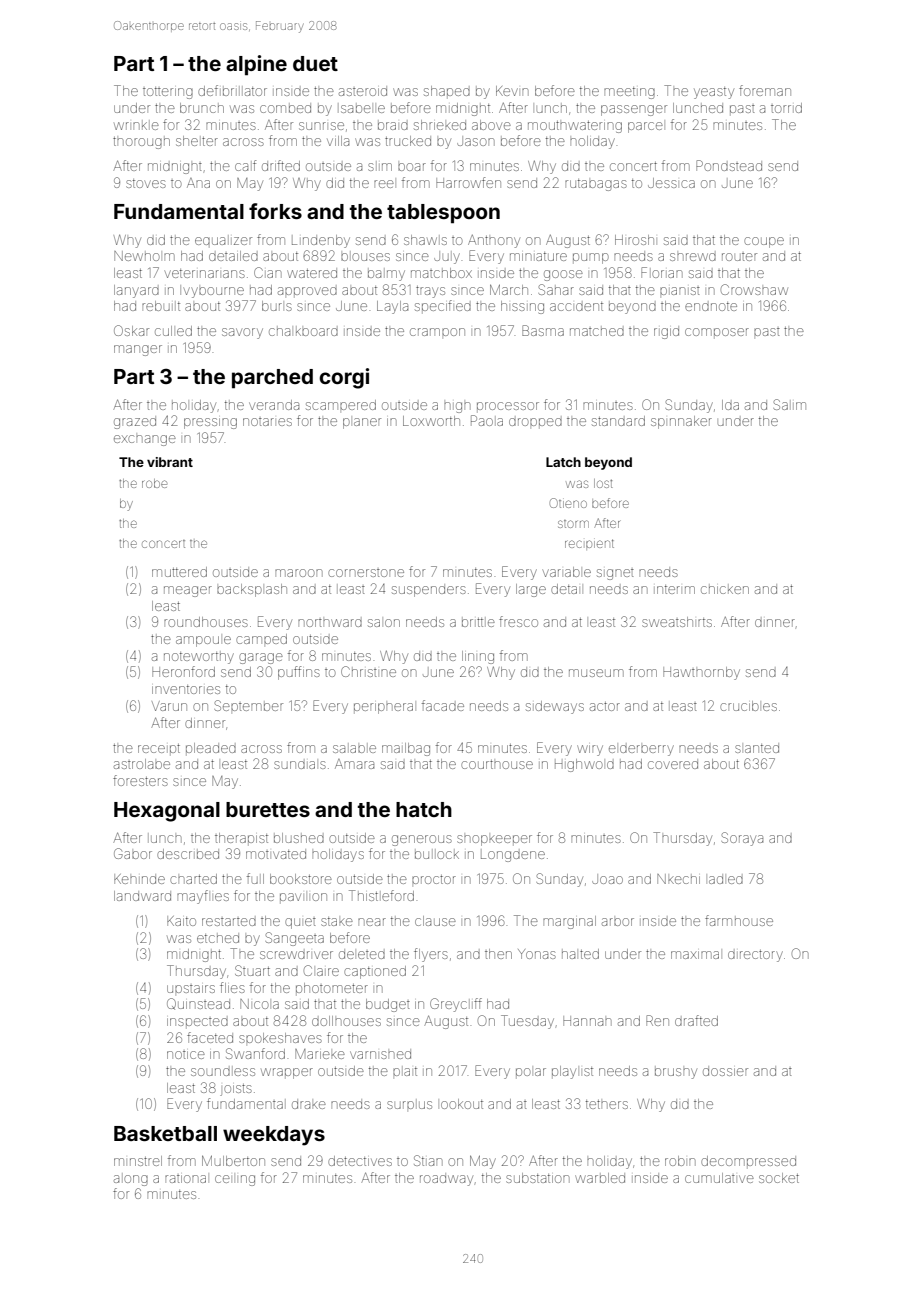 The height and width of the page is (1308, 924). What do you see at coordinates (748, 706) in the page?
I see `crucibles` at bounding box center [748, 706].
